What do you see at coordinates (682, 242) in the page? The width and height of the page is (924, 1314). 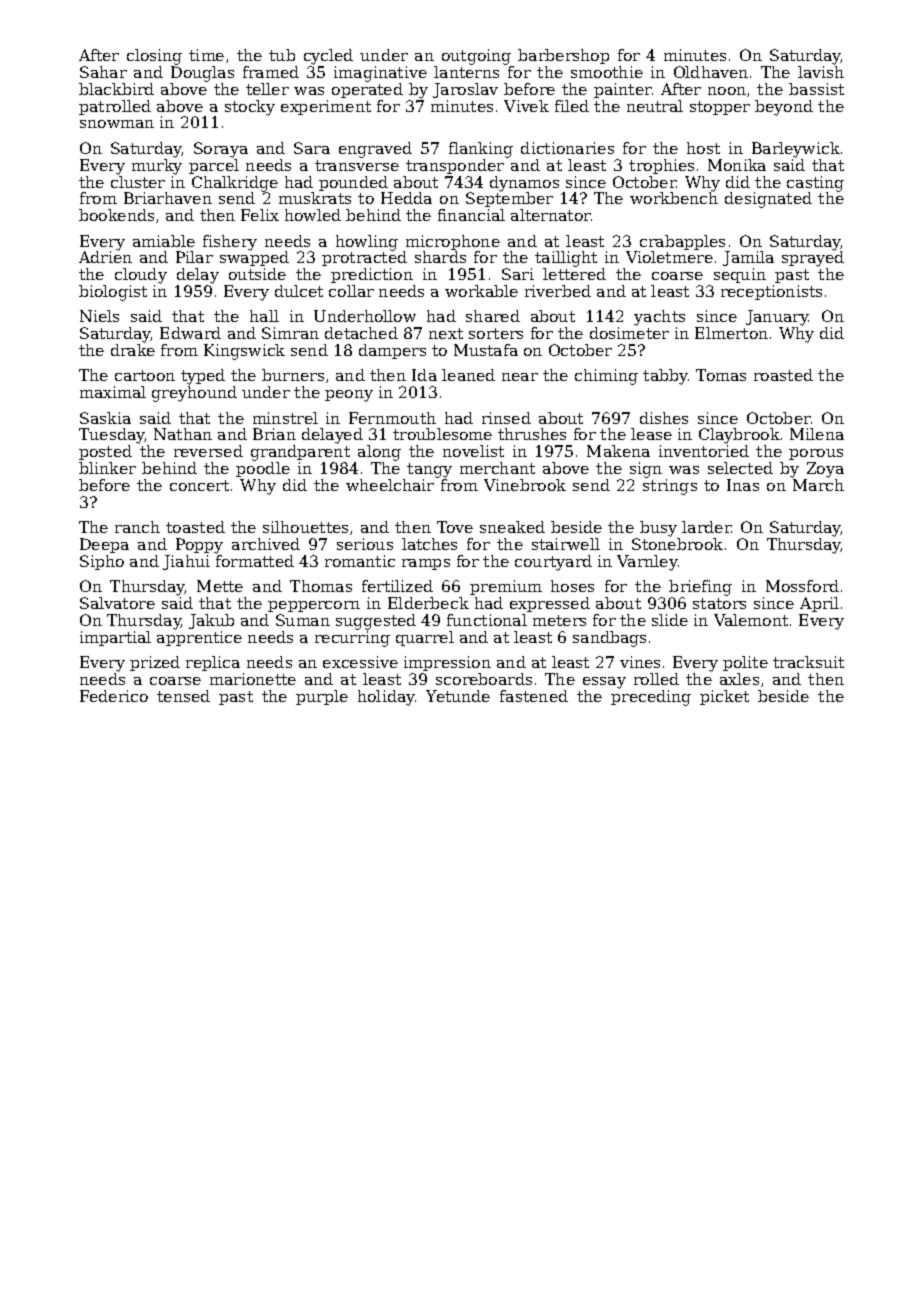 I see `crabapples` at bounding box center [682, 242].
